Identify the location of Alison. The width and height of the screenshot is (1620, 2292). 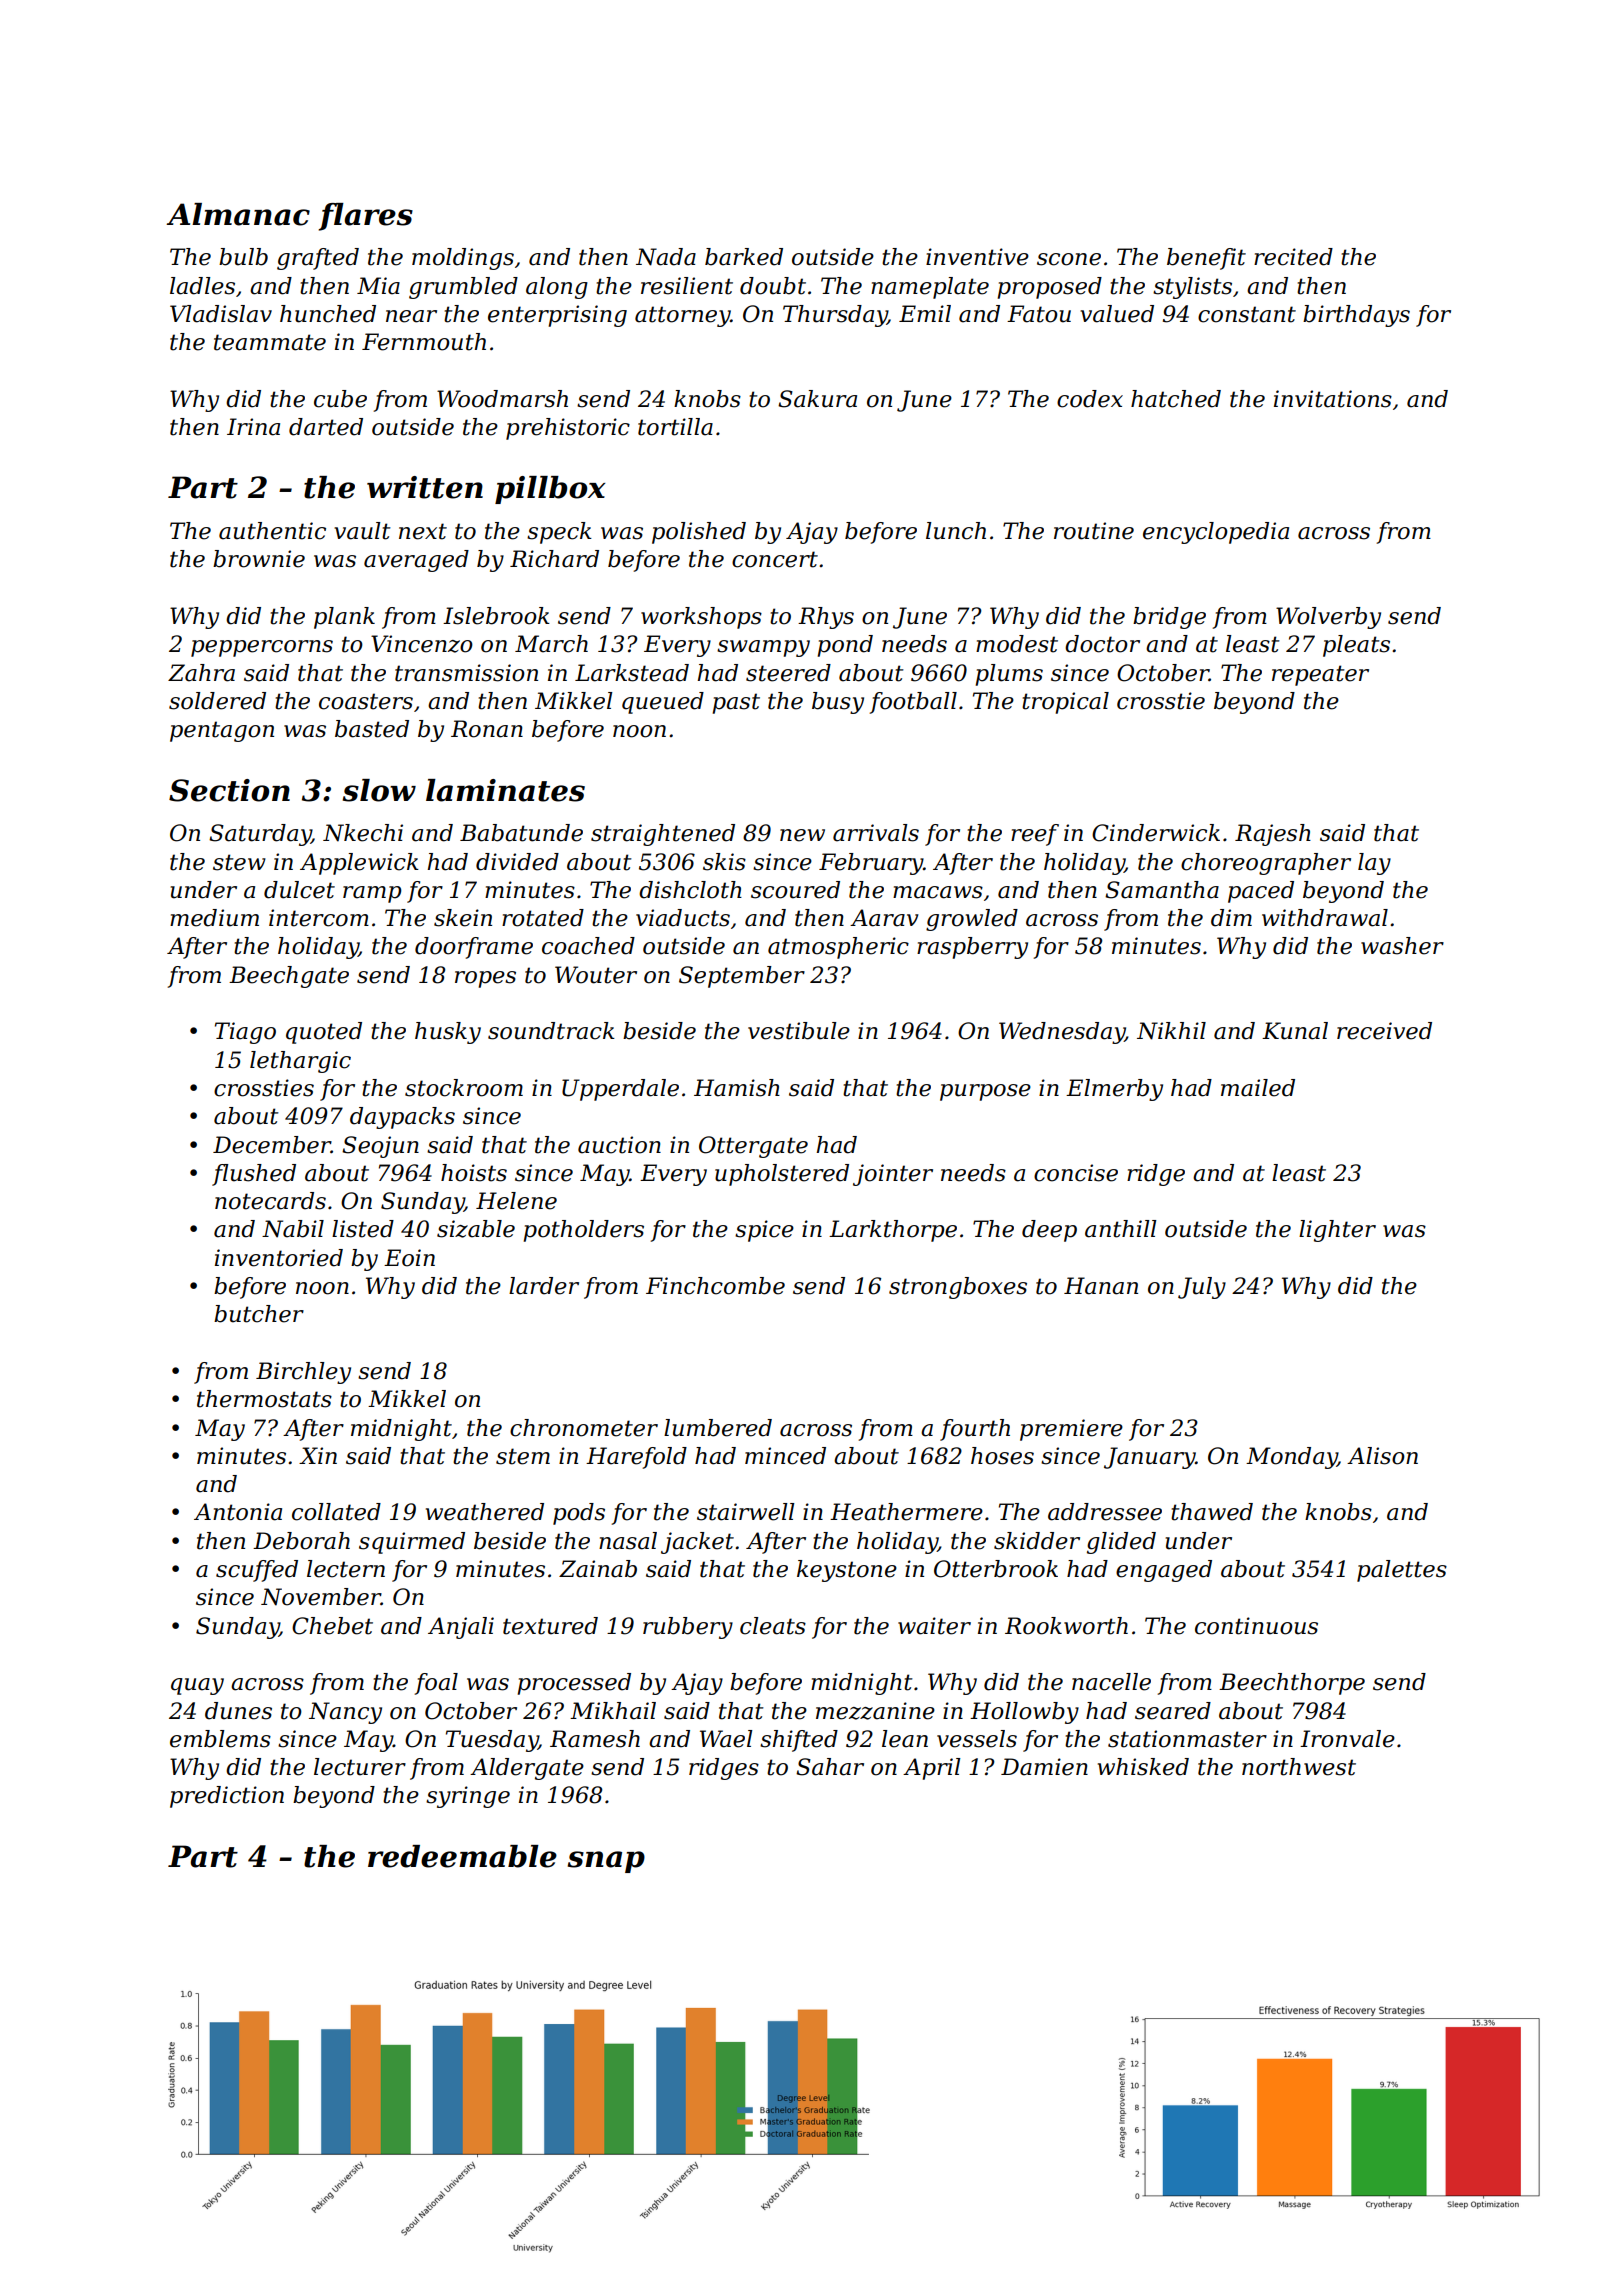
(1382, 1456).
